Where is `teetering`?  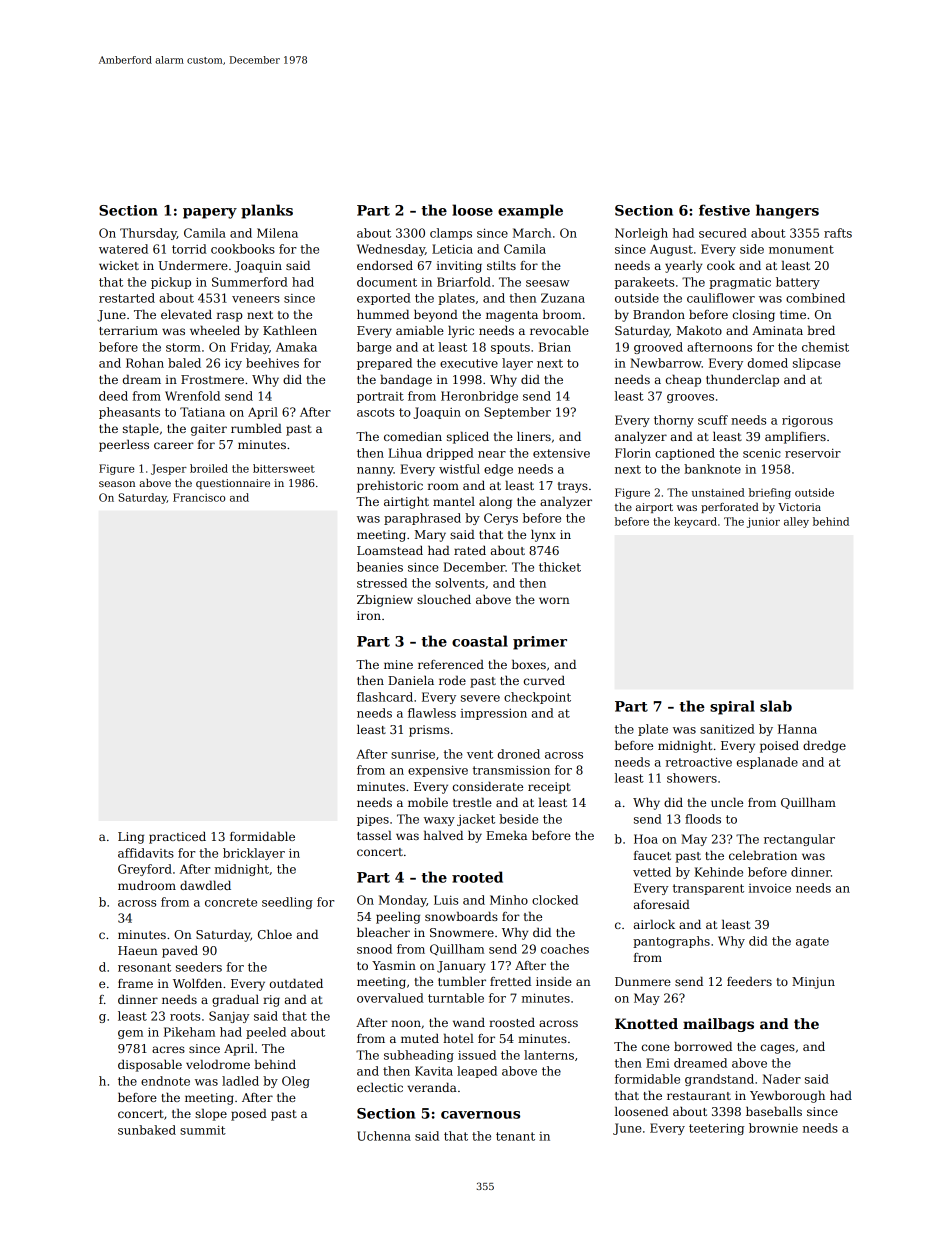
teetering is located at coordinates (716, 1129).
